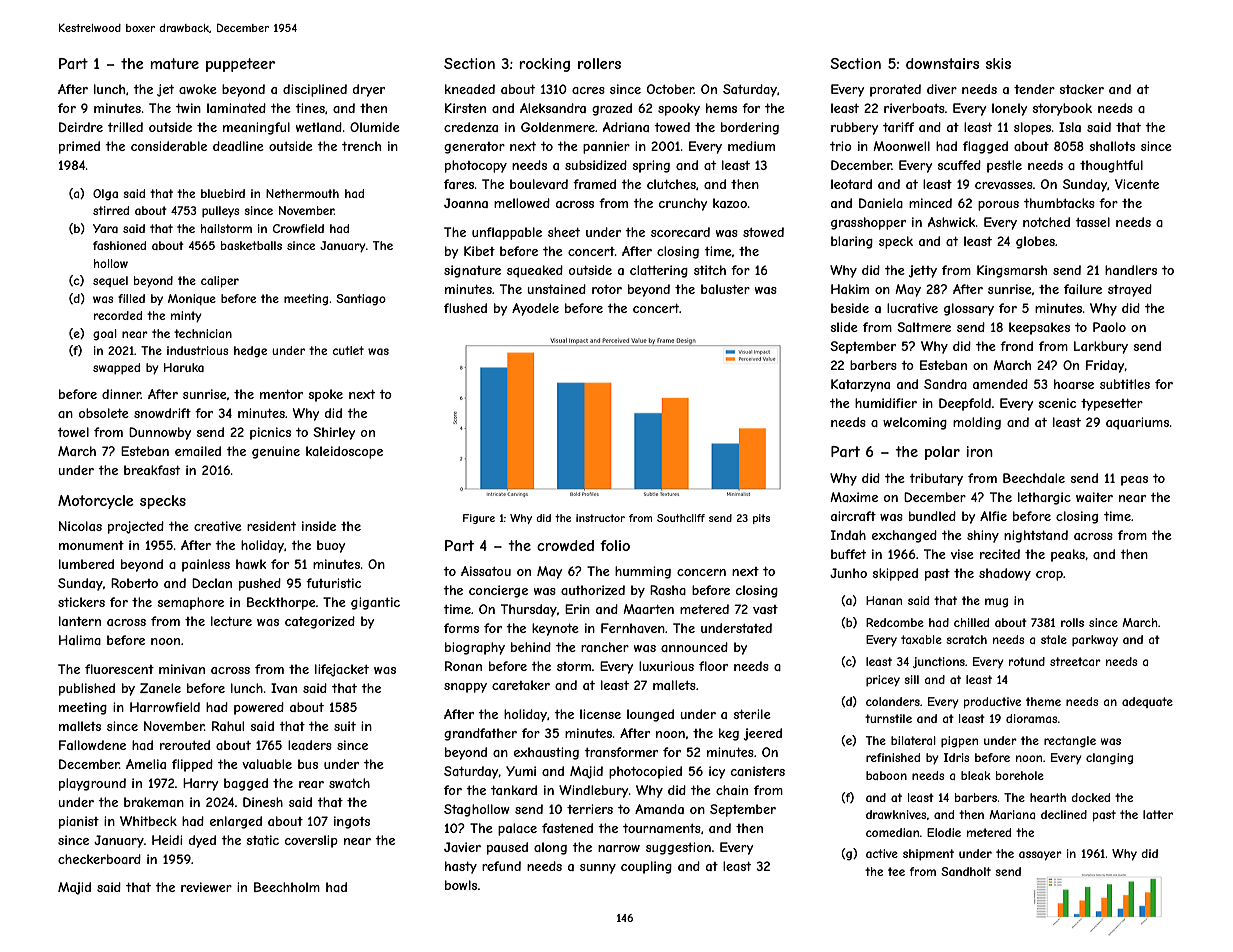 This page has height=952, width=1233. I want to click on pushed, so click(260, 584).
